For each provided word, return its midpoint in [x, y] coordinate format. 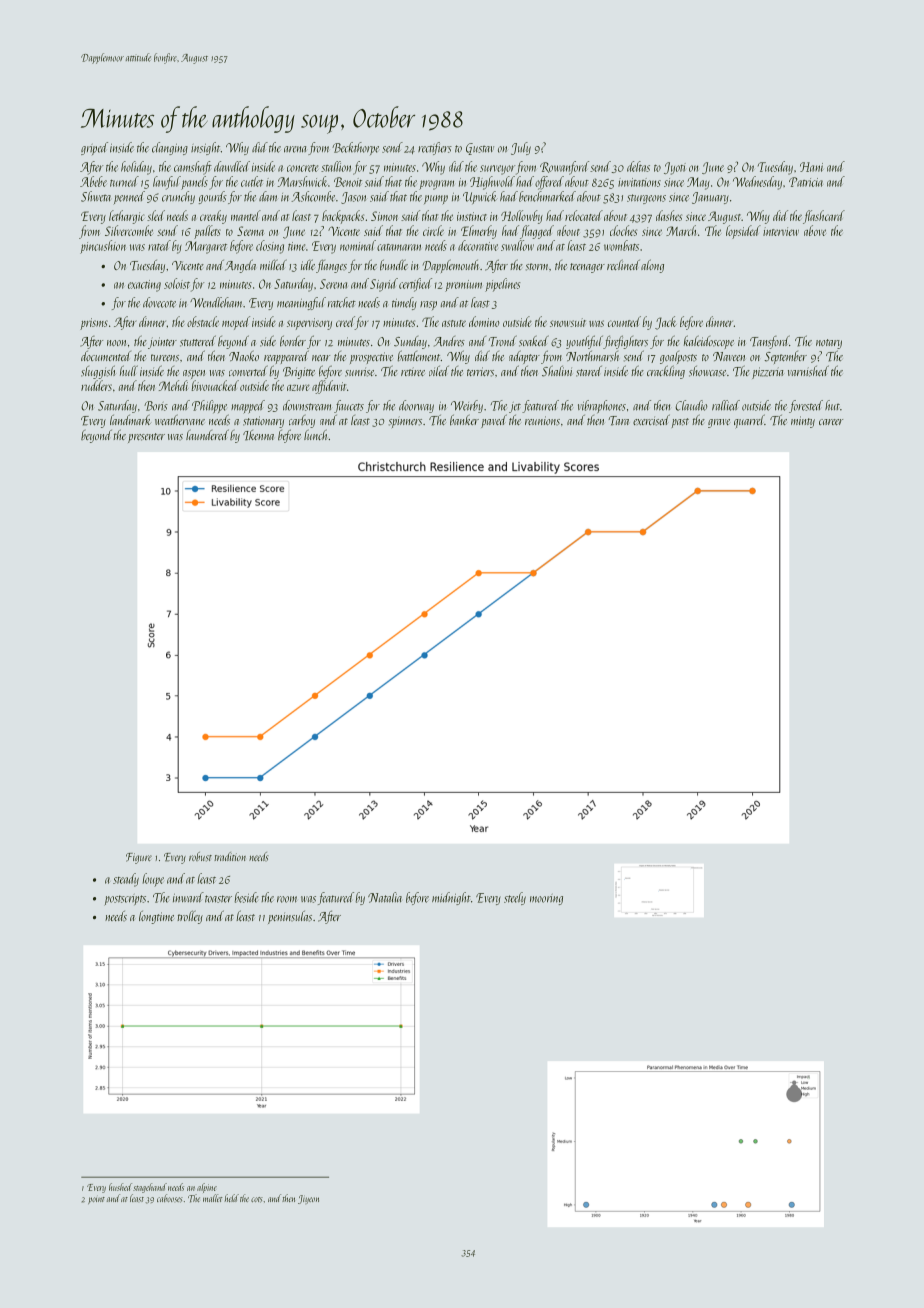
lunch [316, 434]
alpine [207, 1188]
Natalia [385, 897]
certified [415, 285]
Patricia [806, 182]
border [293, 341]
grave [719, 423]
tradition [230, 856]
